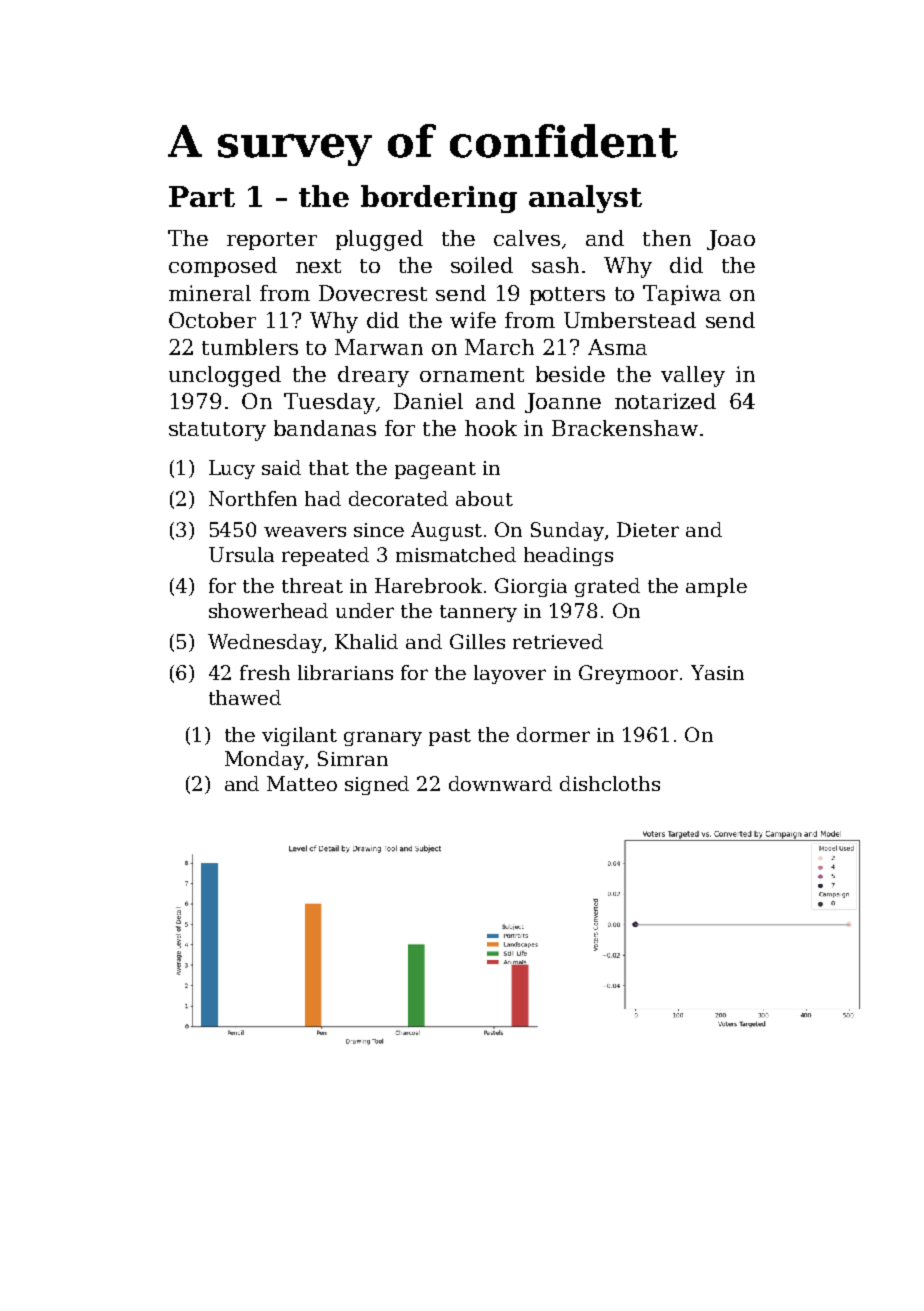 Image resolution: width=924 pixels, height=1311 pixels. Describe the element at coordinates (373, 376) in the screenshot. I see `dreary` at that location.
